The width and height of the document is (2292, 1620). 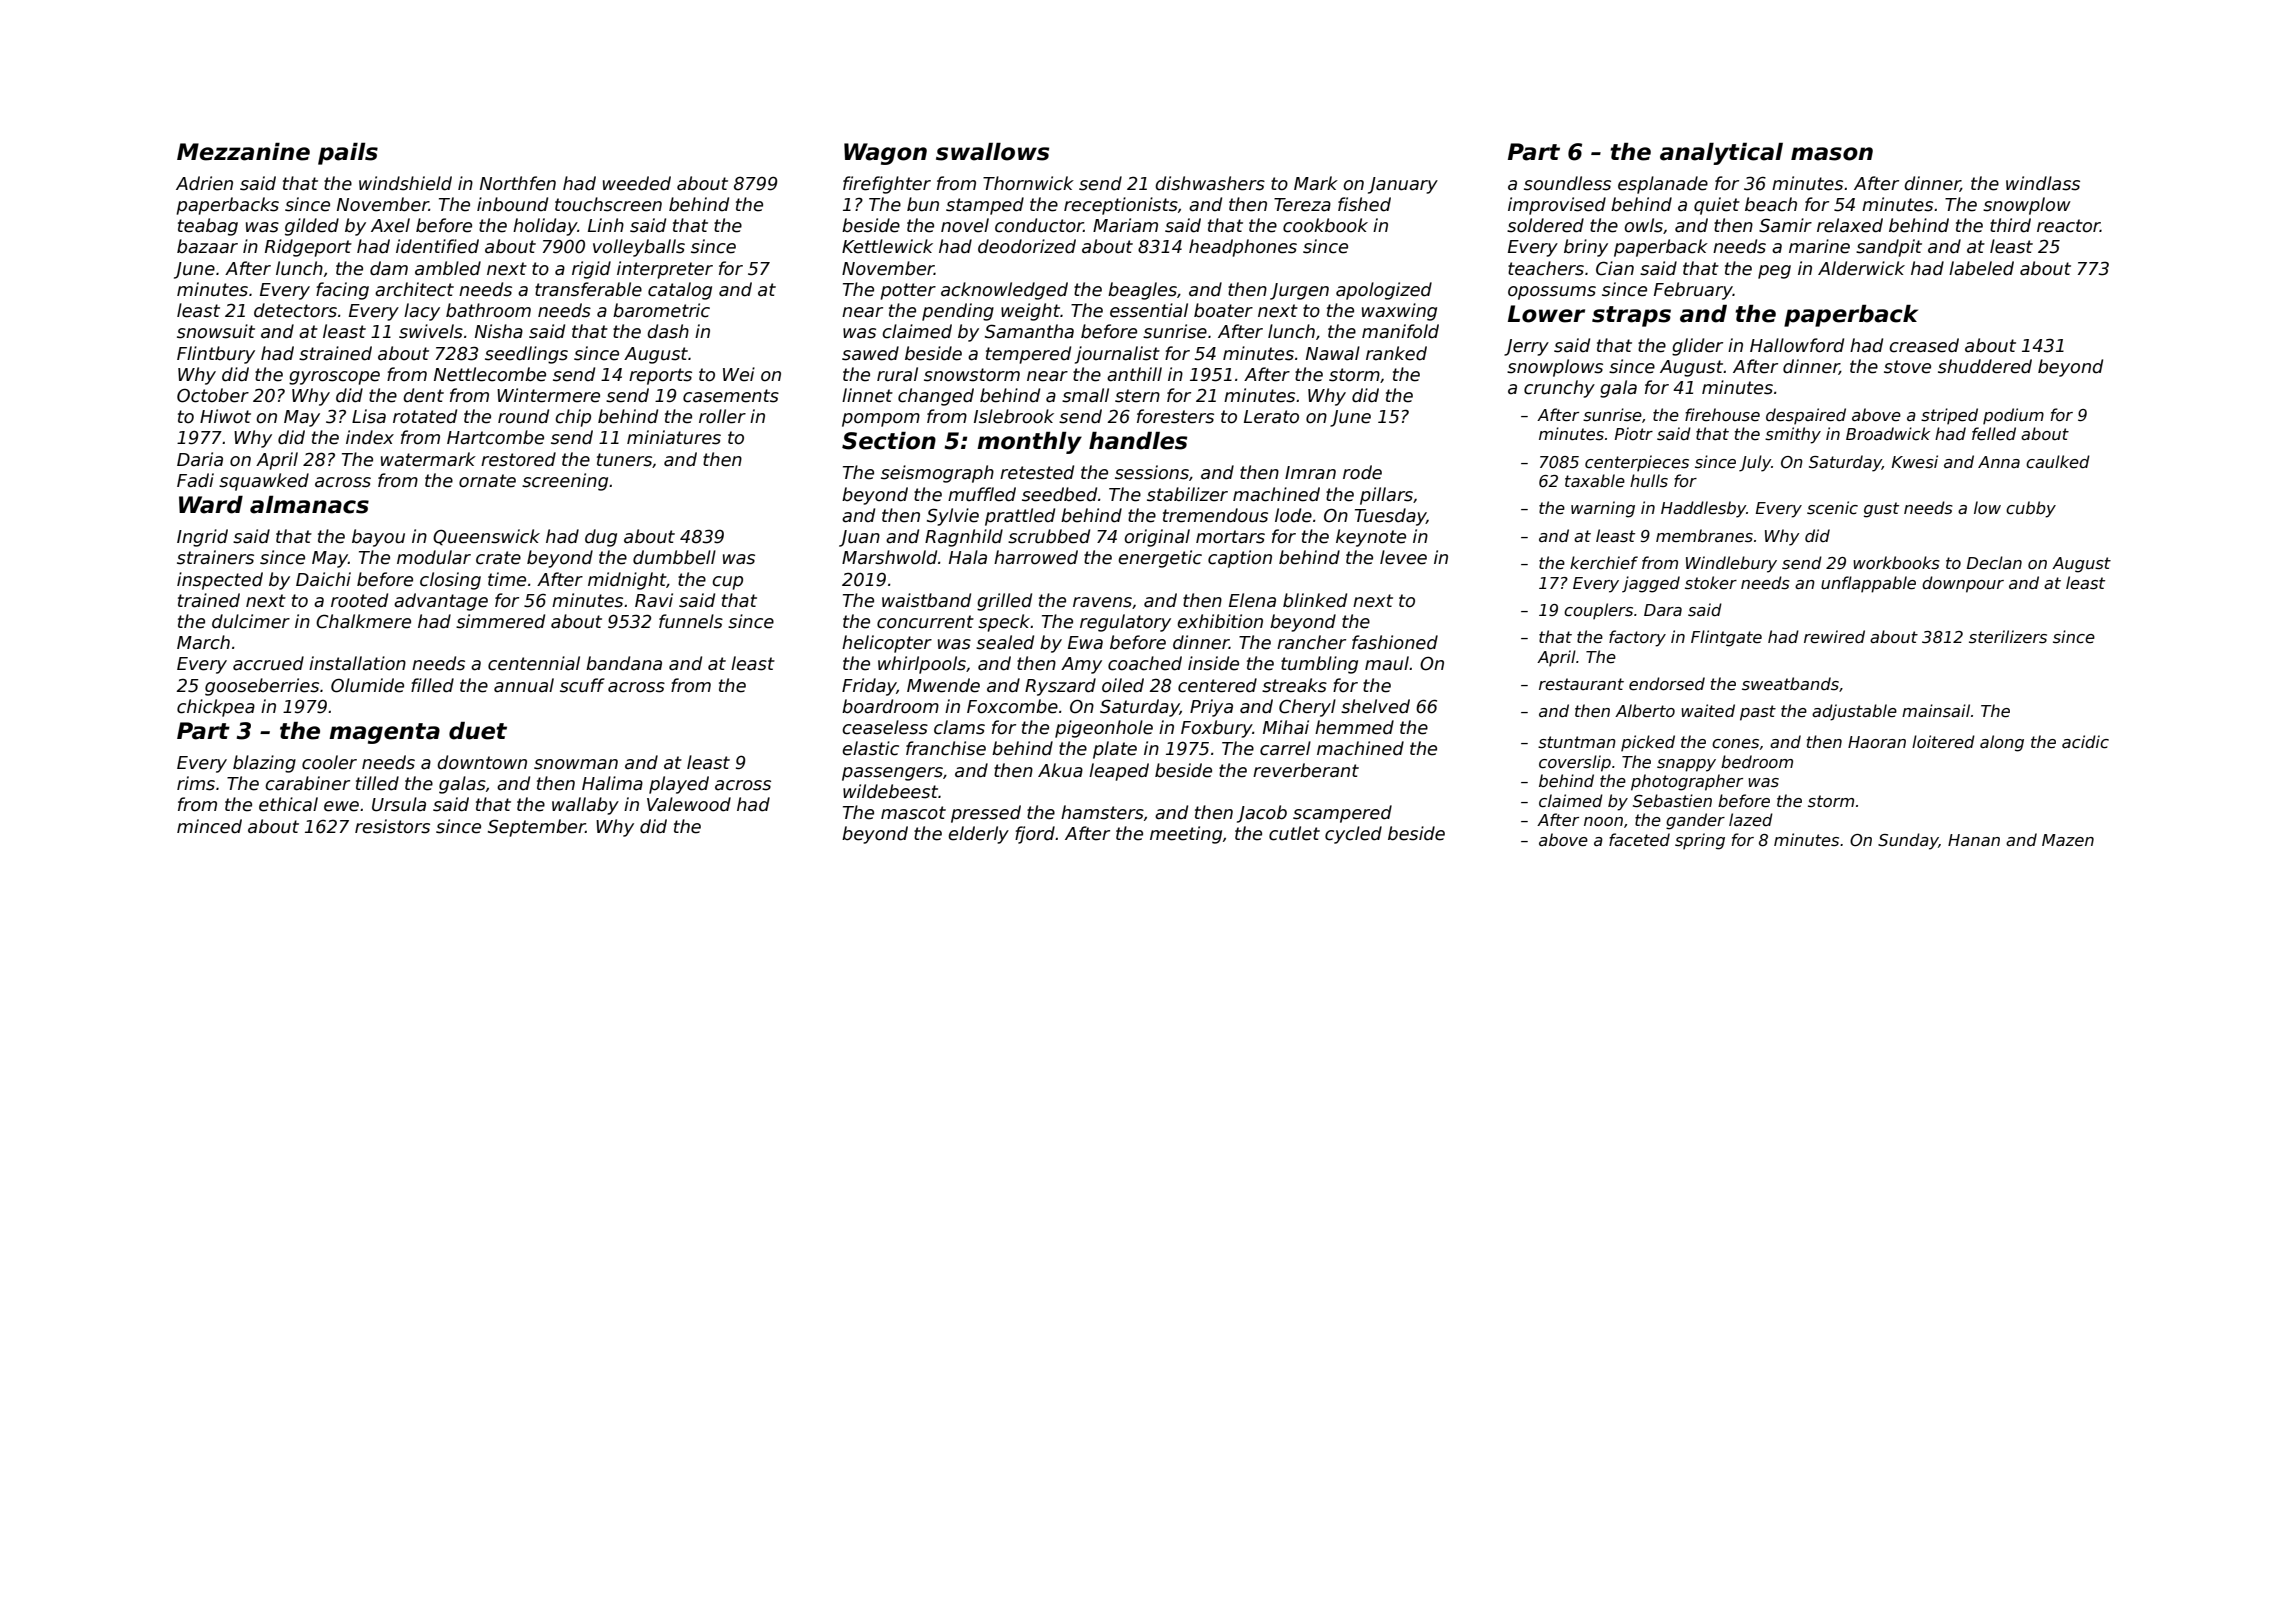 I want to click on podium, so click(x=2013, y=416).
